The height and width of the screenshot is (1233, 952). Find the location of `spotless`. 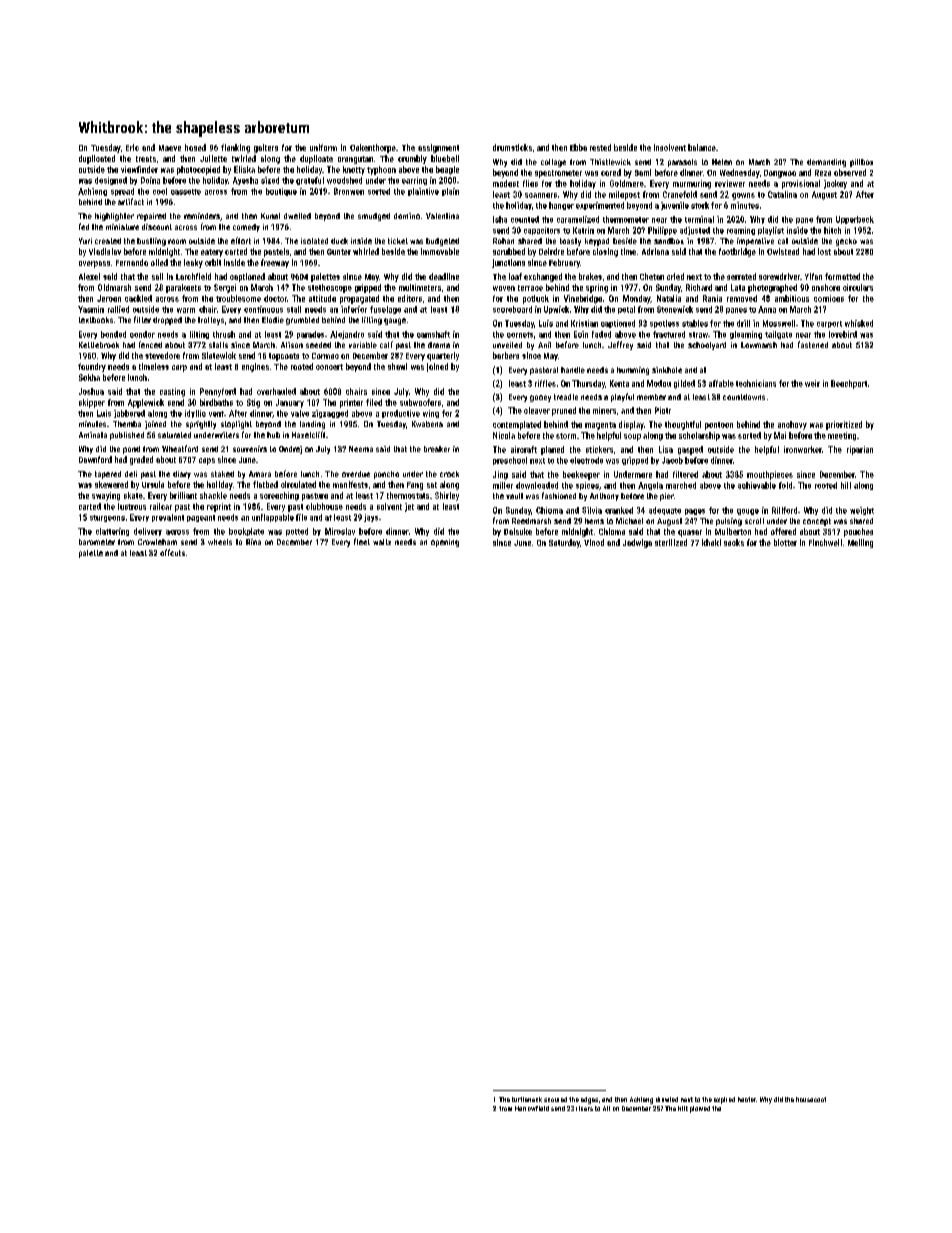

spotless is located at coordinates (664, 324).
